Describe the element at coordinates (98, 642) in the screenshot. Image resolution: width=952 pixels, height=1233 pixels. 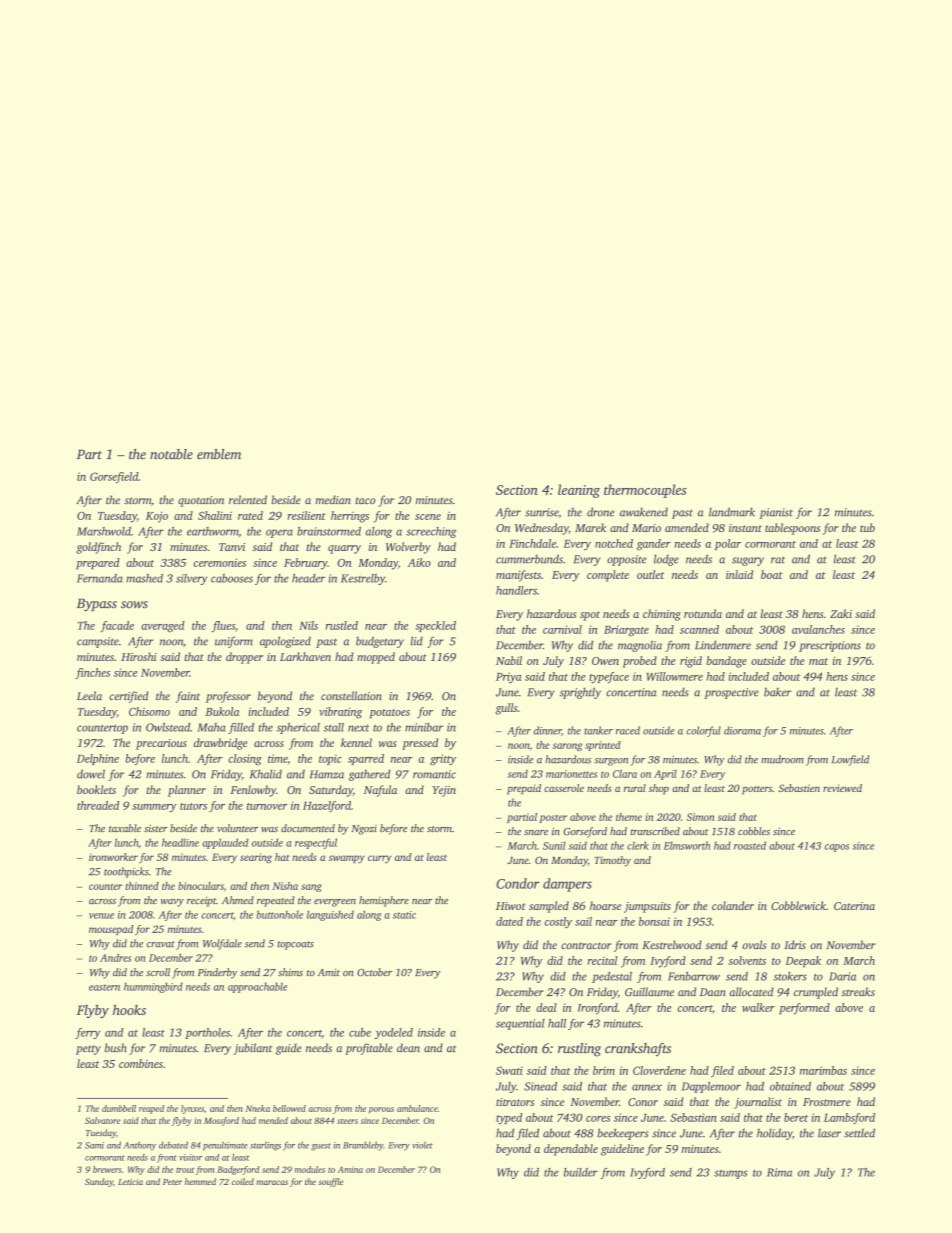
I see `campsite` at that location.
